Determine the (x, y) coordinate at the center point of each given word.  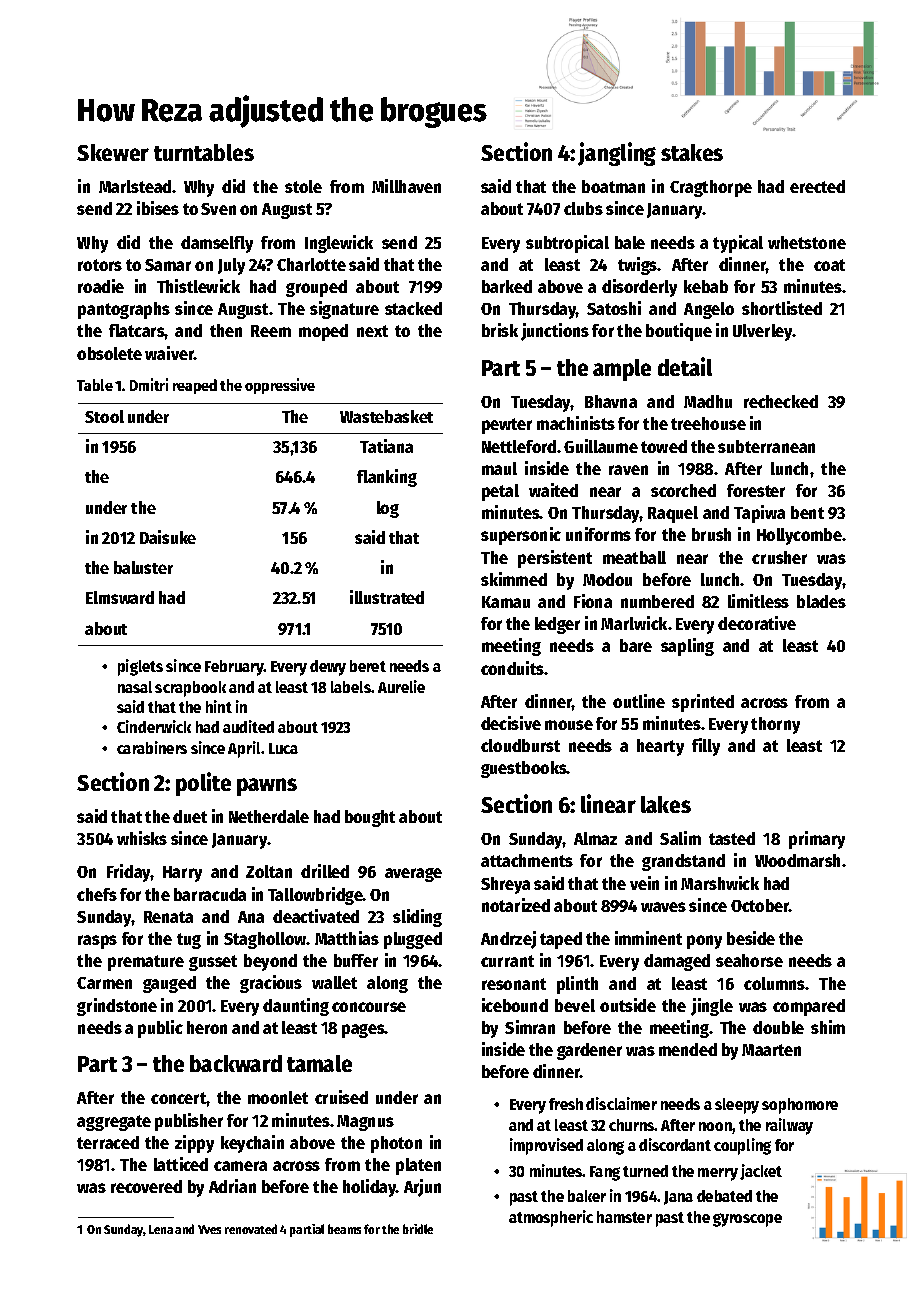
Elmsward (120, 597)
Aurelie (401, 686)
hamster (624, 1217)
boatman (613, 186)
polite (203, 784)
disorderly (639, 288)
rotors (100, 265)
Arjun (422, 1188)
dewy (328, 668)
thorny (775, 725)
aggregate (114, 1123)
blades (821, 601)
